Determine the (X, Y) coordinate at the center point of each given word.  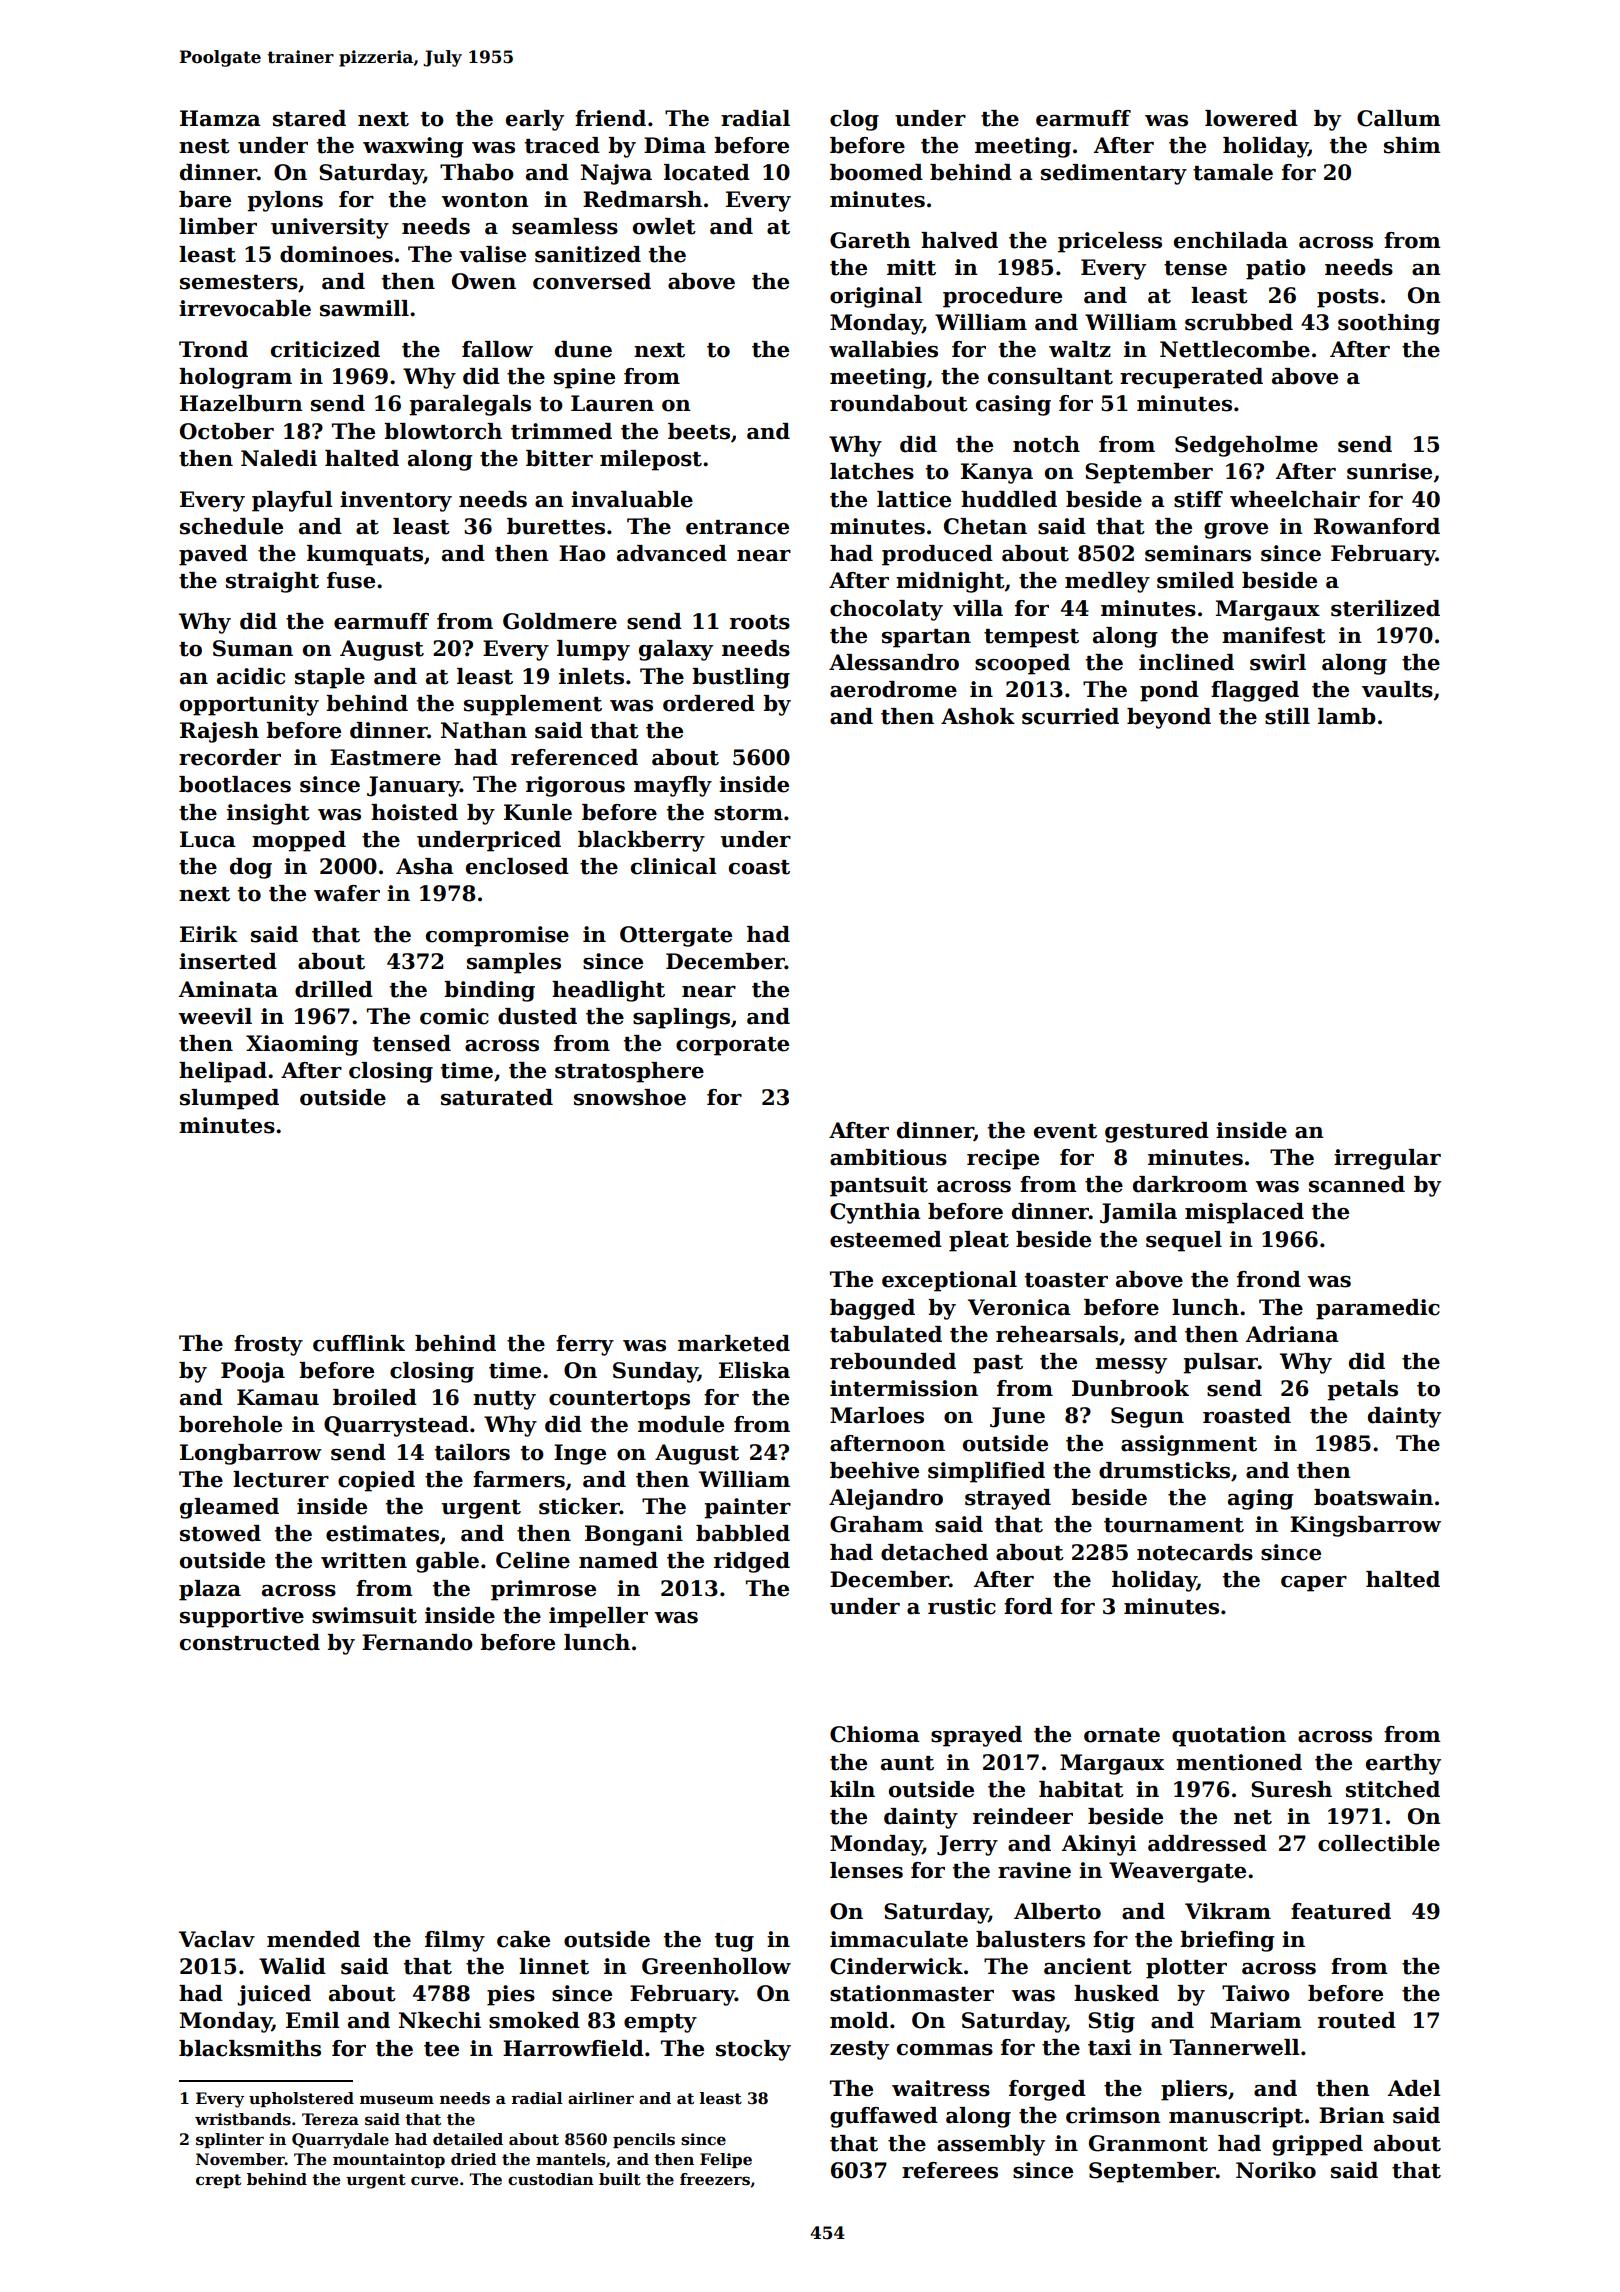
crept (218, 2181)
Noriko (1276, 2170)
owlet (664, 226)
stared (309, 118)
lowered (1251, 118)
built (620, 2179)
